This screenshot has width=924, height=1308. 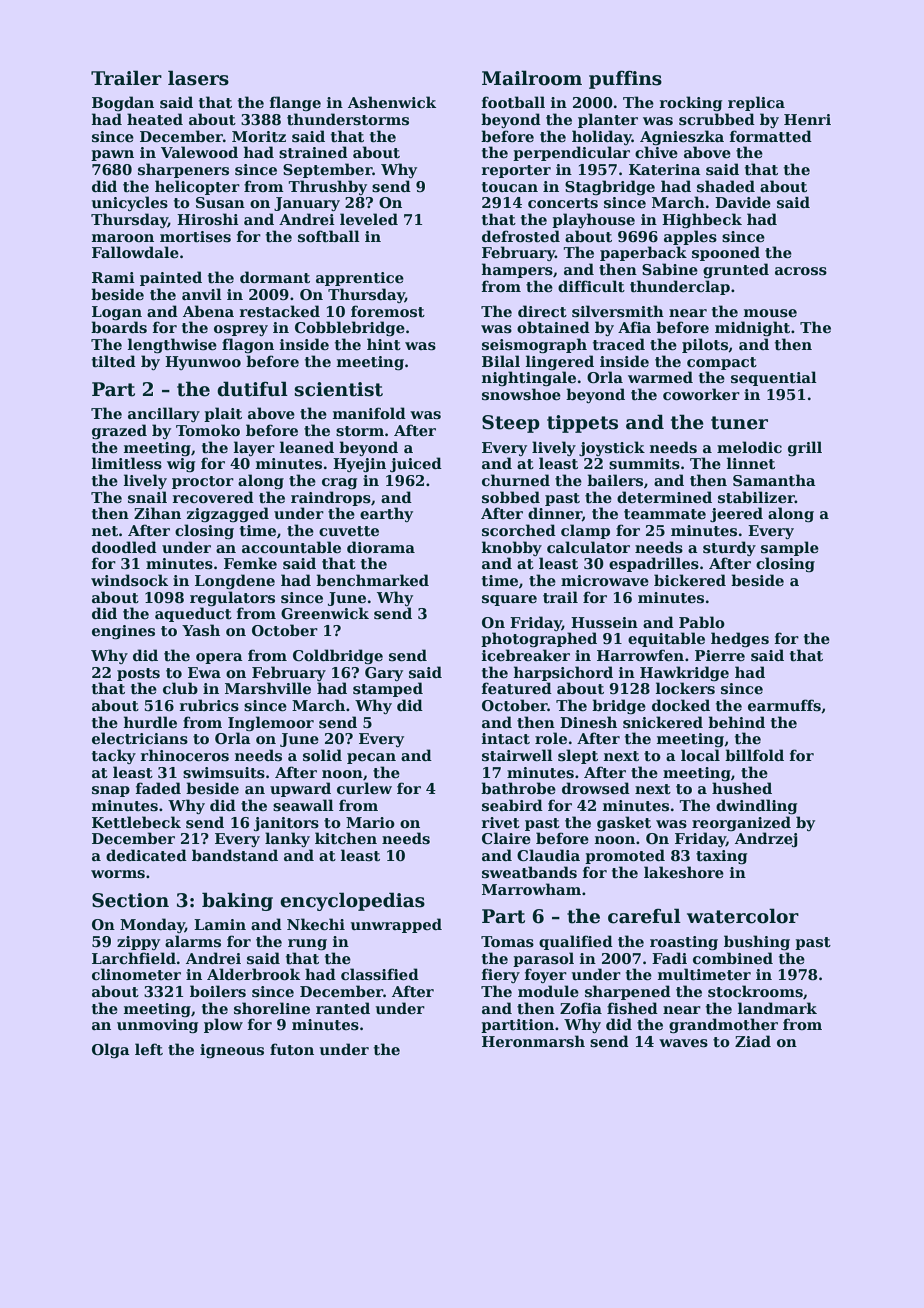 What do you see at coordinates (532, 78) in the screenshot?
I see `Mailroom` at bounding box center [532, 78].
